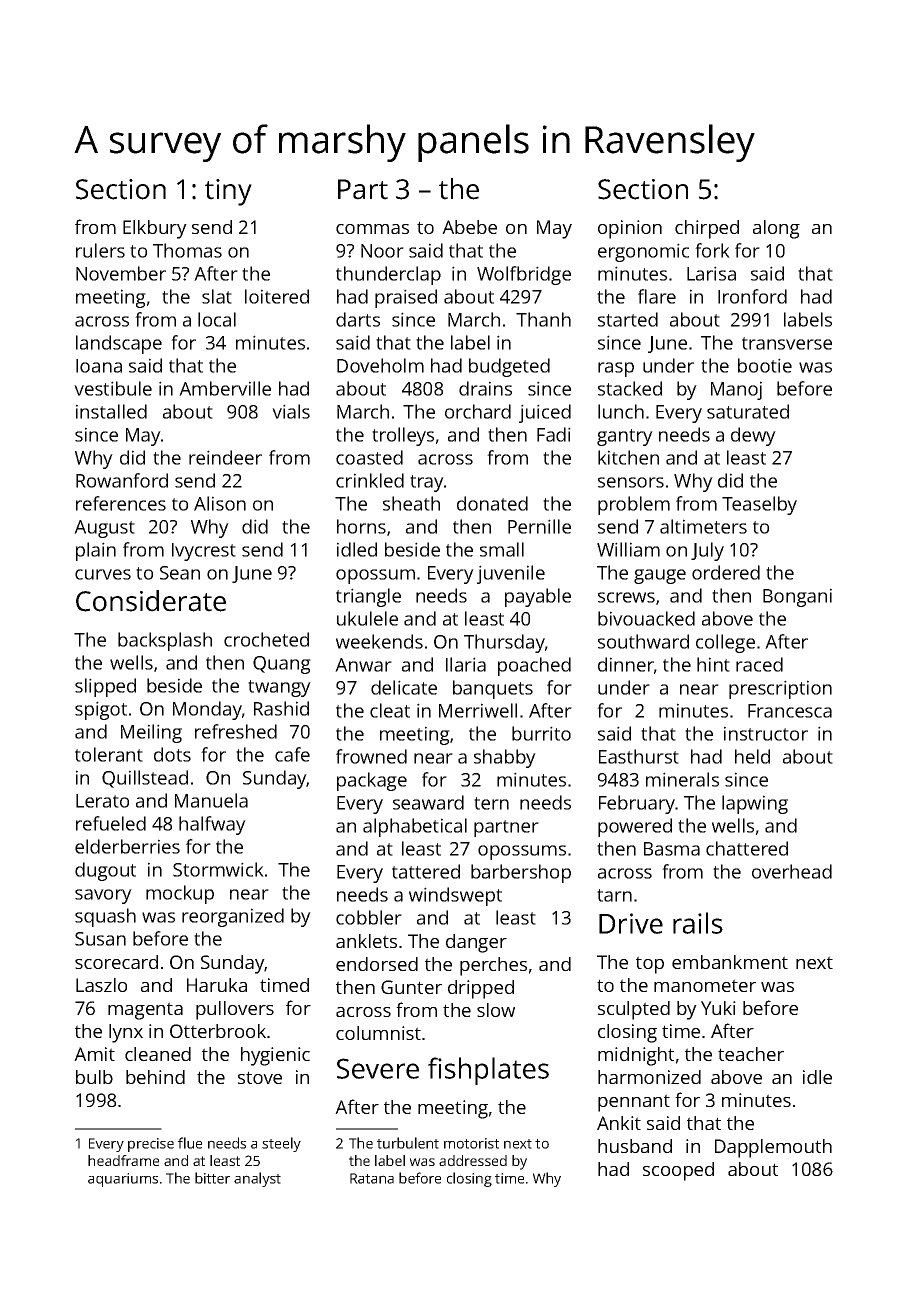  What do you see at coordinates (233, 917) in the image?
I see `reorganized` at bounding box center [233, 917].
